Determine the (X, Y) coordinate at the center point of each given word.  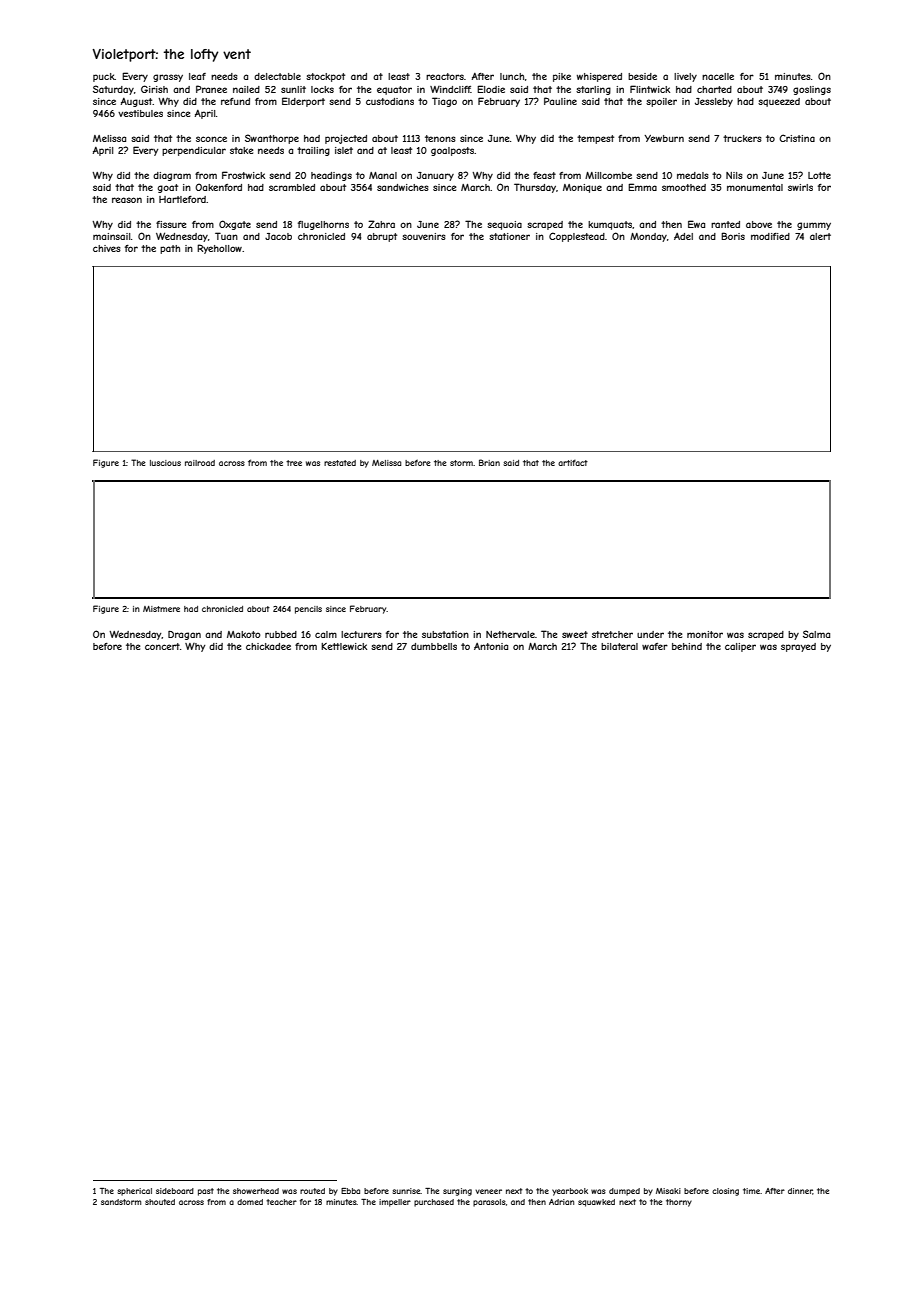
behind (687, 646)
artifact (573, 462)
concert (162, 646)
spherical (134, 1192)
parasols (489, 1203)
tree (294, 463)
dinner (800, 1191)
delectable (277, 76)
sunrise (406, 1191)
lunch (512, 76)
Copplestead (577, 237)
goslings (812, 90)
